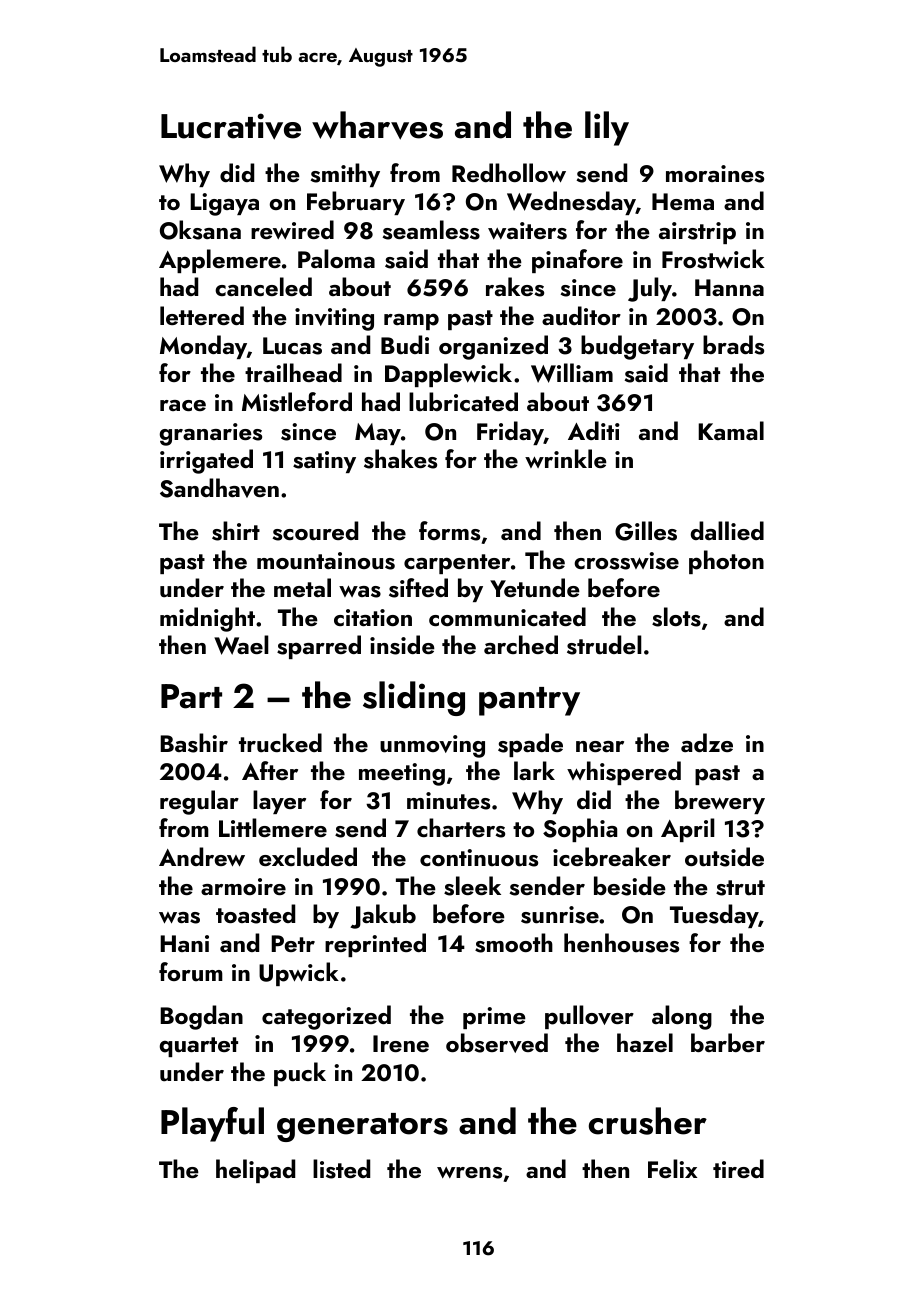 This page has height=1311, width=924. What do you see at coordinates (220, 261) in the page?
I see `Applemere` at bounding box center [220, 261].
